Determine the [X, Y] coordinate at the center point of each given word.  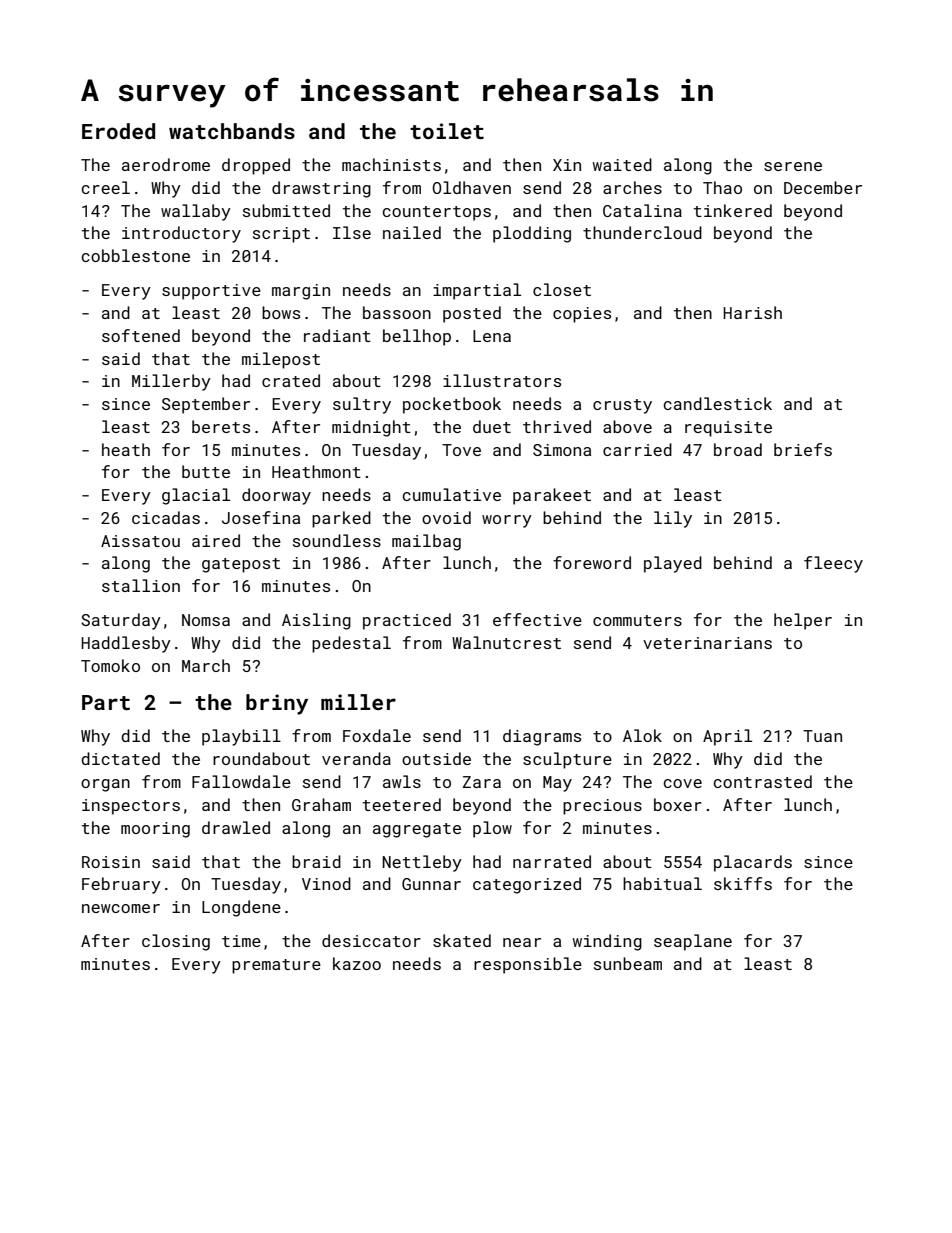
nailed [412, 232]
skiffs [743, 883]
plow [492, 829]
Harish [752, 312]
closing [176, 942]
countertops [436, 213]
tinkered [733, 210]
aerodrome [166, 164]
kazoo [357, 963]
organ [105, 785]
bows [281, 312]
